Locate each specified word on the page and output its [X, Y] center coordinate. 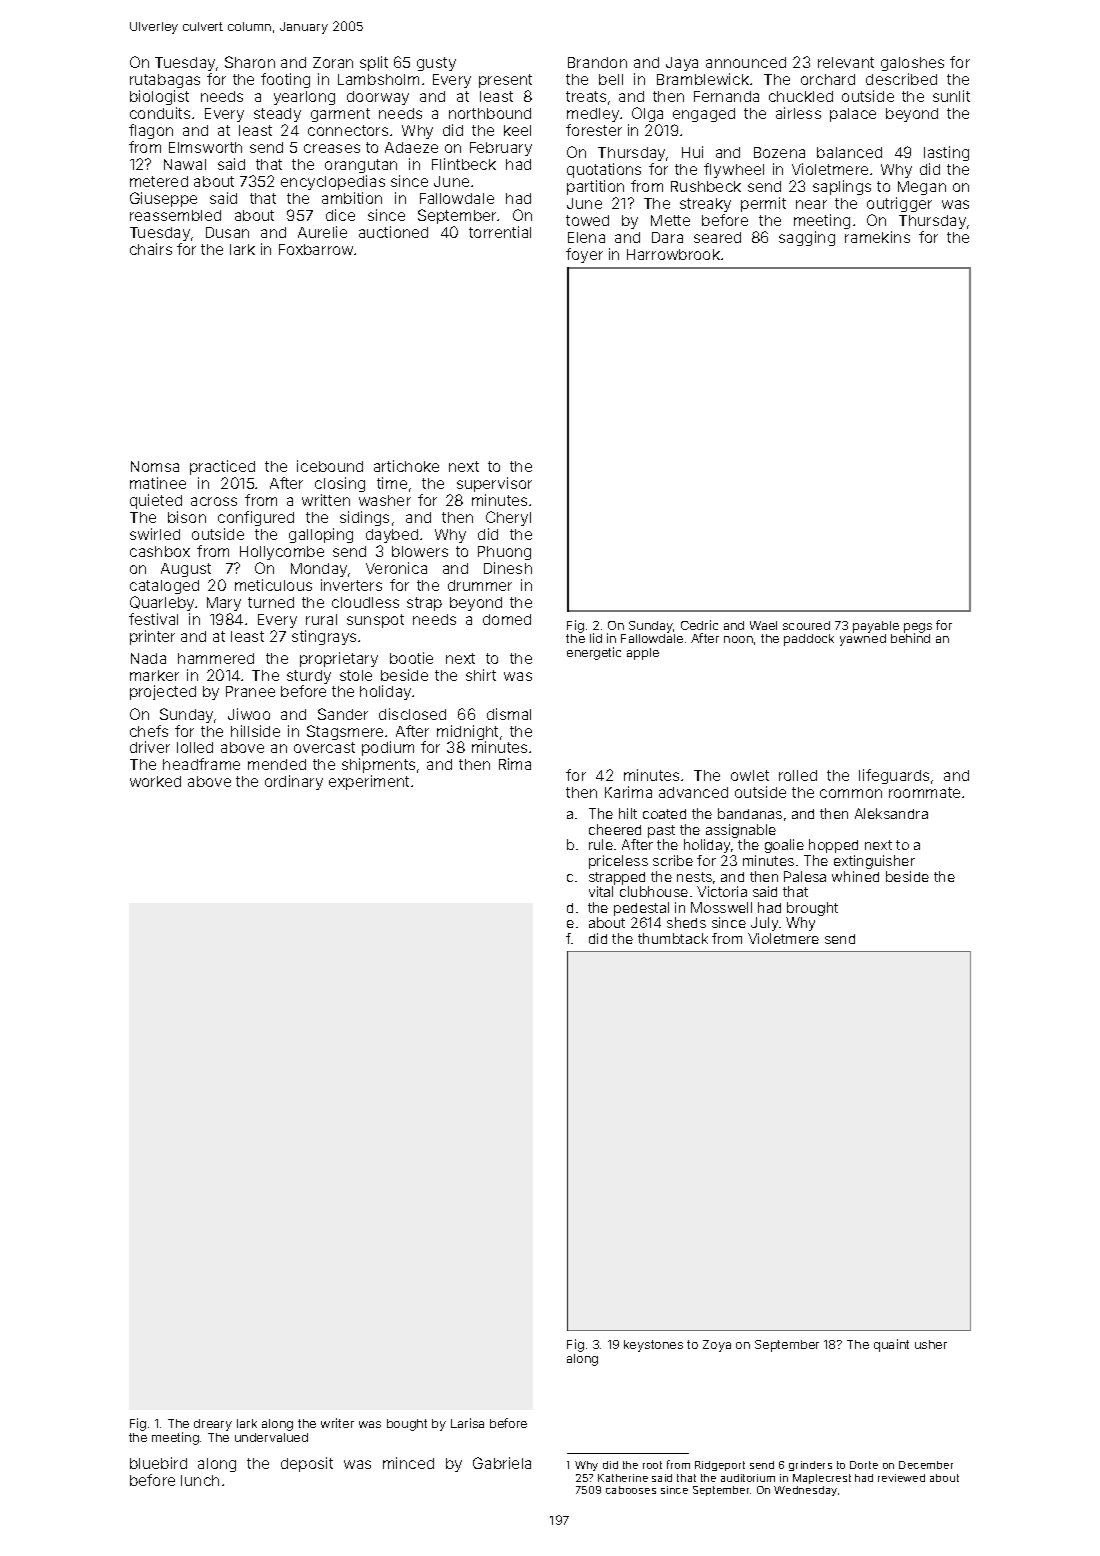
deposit [307, 1464]
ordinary [294, 782]
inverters [351, 585]
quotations [604, 170]
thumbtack [673, 938]
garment [340, 115]
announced [746, 62]
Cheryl [508, 518]
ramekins [877, 237]
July [764, 924]
